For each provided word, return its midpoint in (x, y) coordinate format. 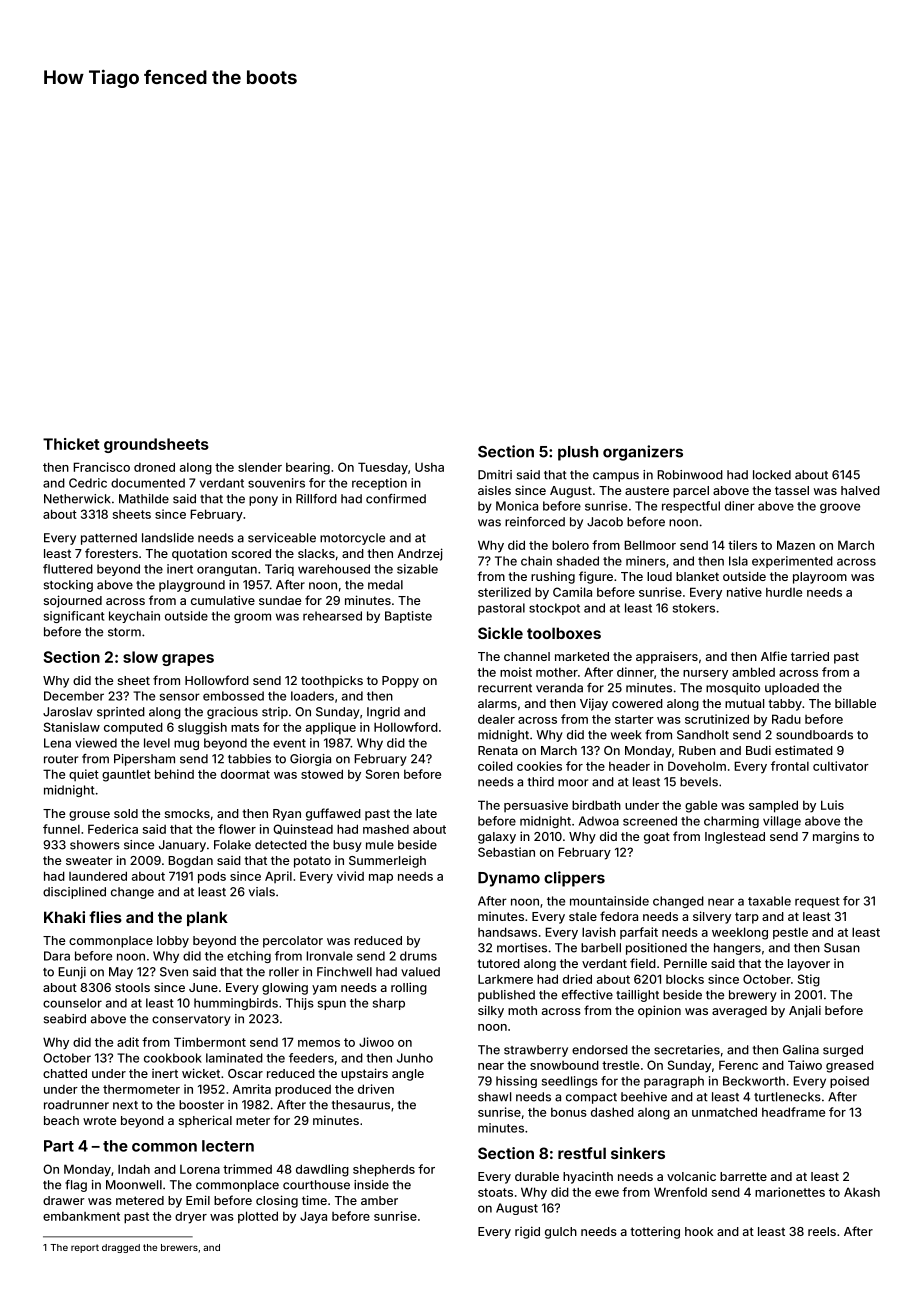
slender (260, 467)
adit (128, 1042)
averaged (739, 1012)
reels (822, 1231)
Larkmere (505, 979)
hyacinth (588, 1177)
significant (74, 617)
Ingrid (383, 713)
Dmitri (495, 475)
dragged (121, 1248)
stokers (694, 608)
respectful (691, 507)
